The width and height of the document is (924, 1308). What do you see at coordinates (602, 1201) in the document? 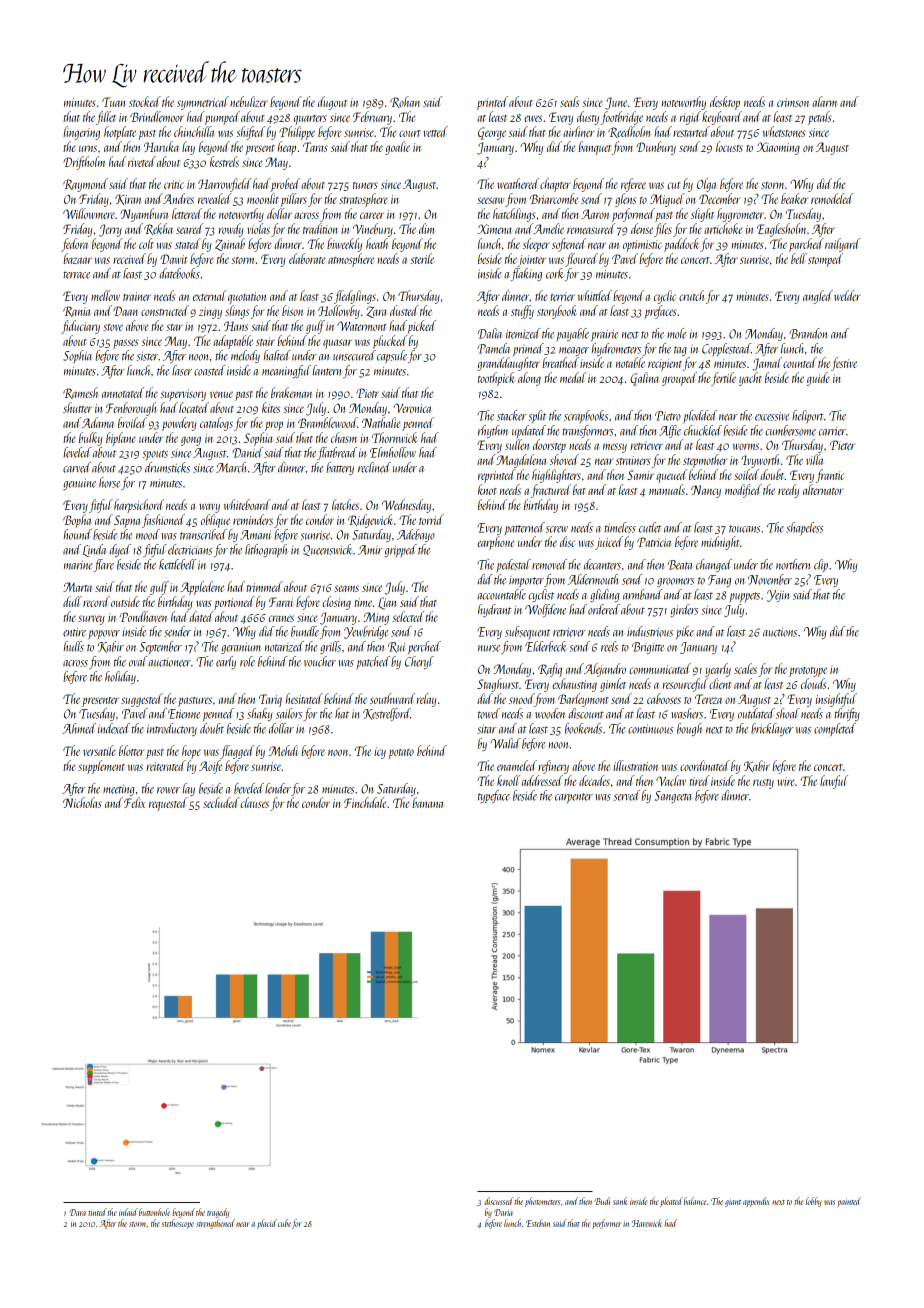
I see `Budi` at bounding box center [602, 1201].
